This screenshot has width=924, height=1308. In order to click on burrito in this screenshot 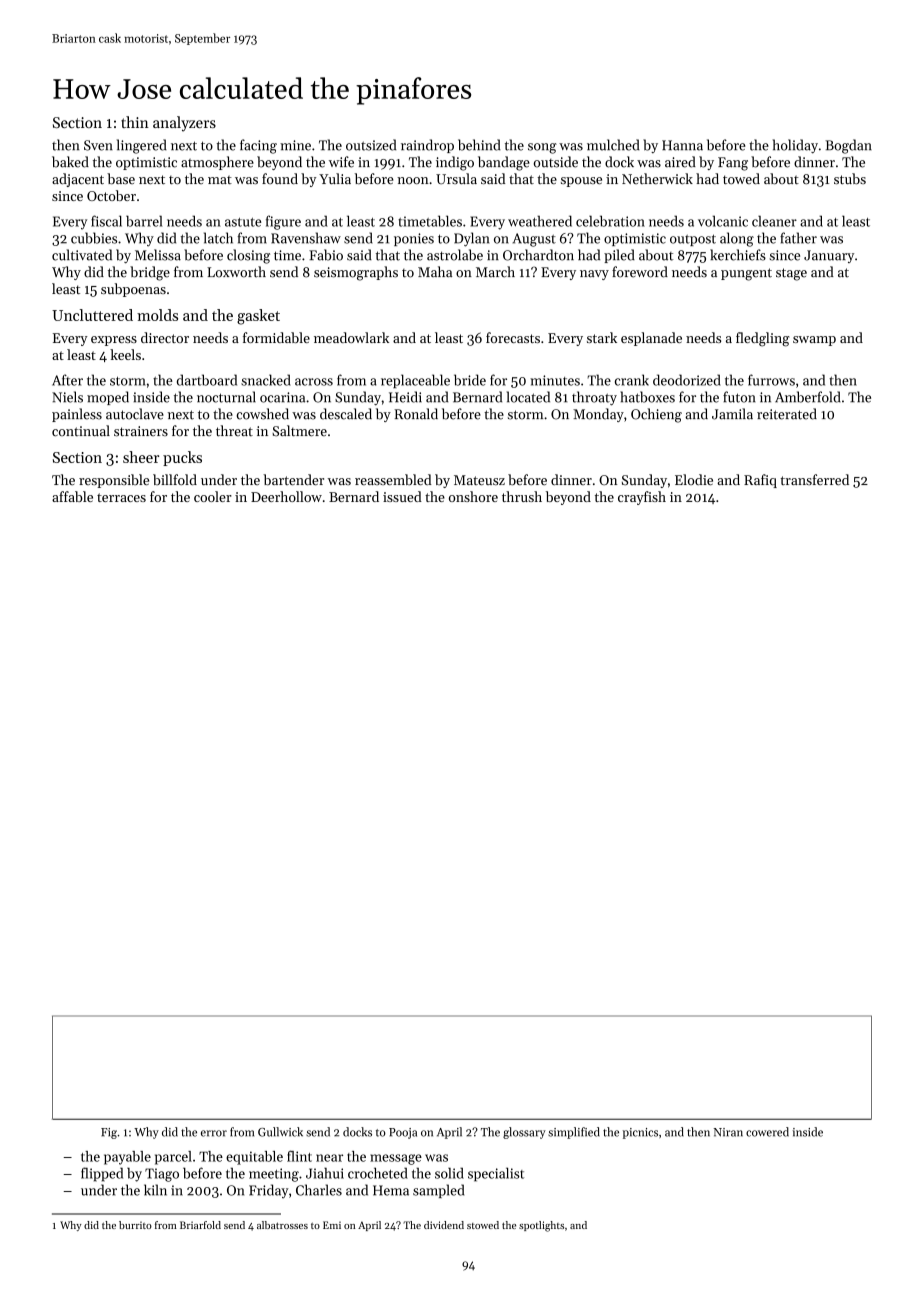, I will do `click(135, 1225)`.
